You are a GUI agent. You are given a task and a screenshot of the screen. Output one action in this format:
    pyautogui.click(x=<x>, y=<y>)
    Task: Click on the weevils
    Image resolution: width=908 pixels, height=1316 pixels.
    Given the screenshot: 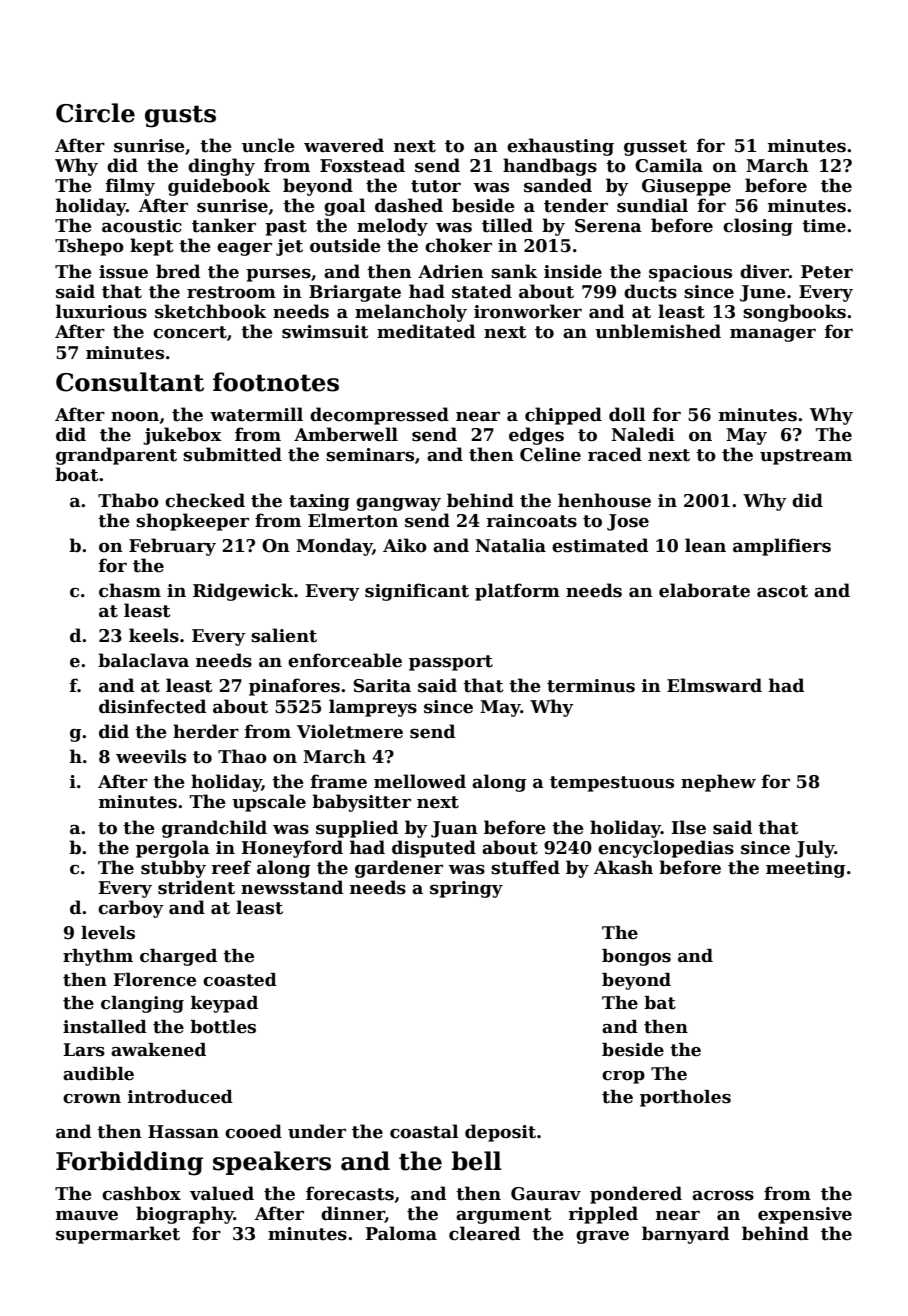 What is the action you would take?
    pyautogui.click(x=151, y=756)
